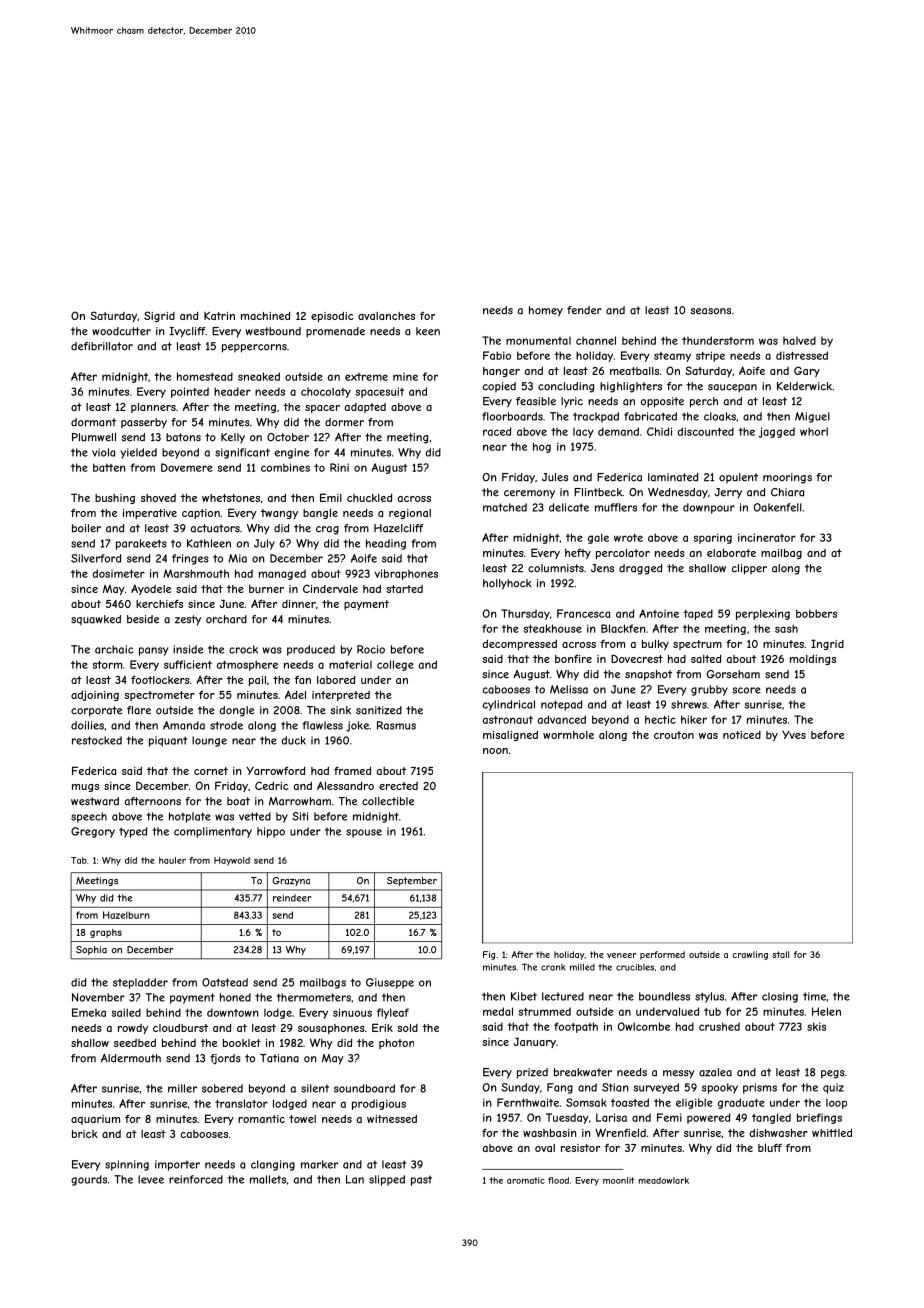 This screenshot has height=1308, width=924. Describe the element at coordinates (710, 311) in the screenshot. I see `seasons` at that location.
